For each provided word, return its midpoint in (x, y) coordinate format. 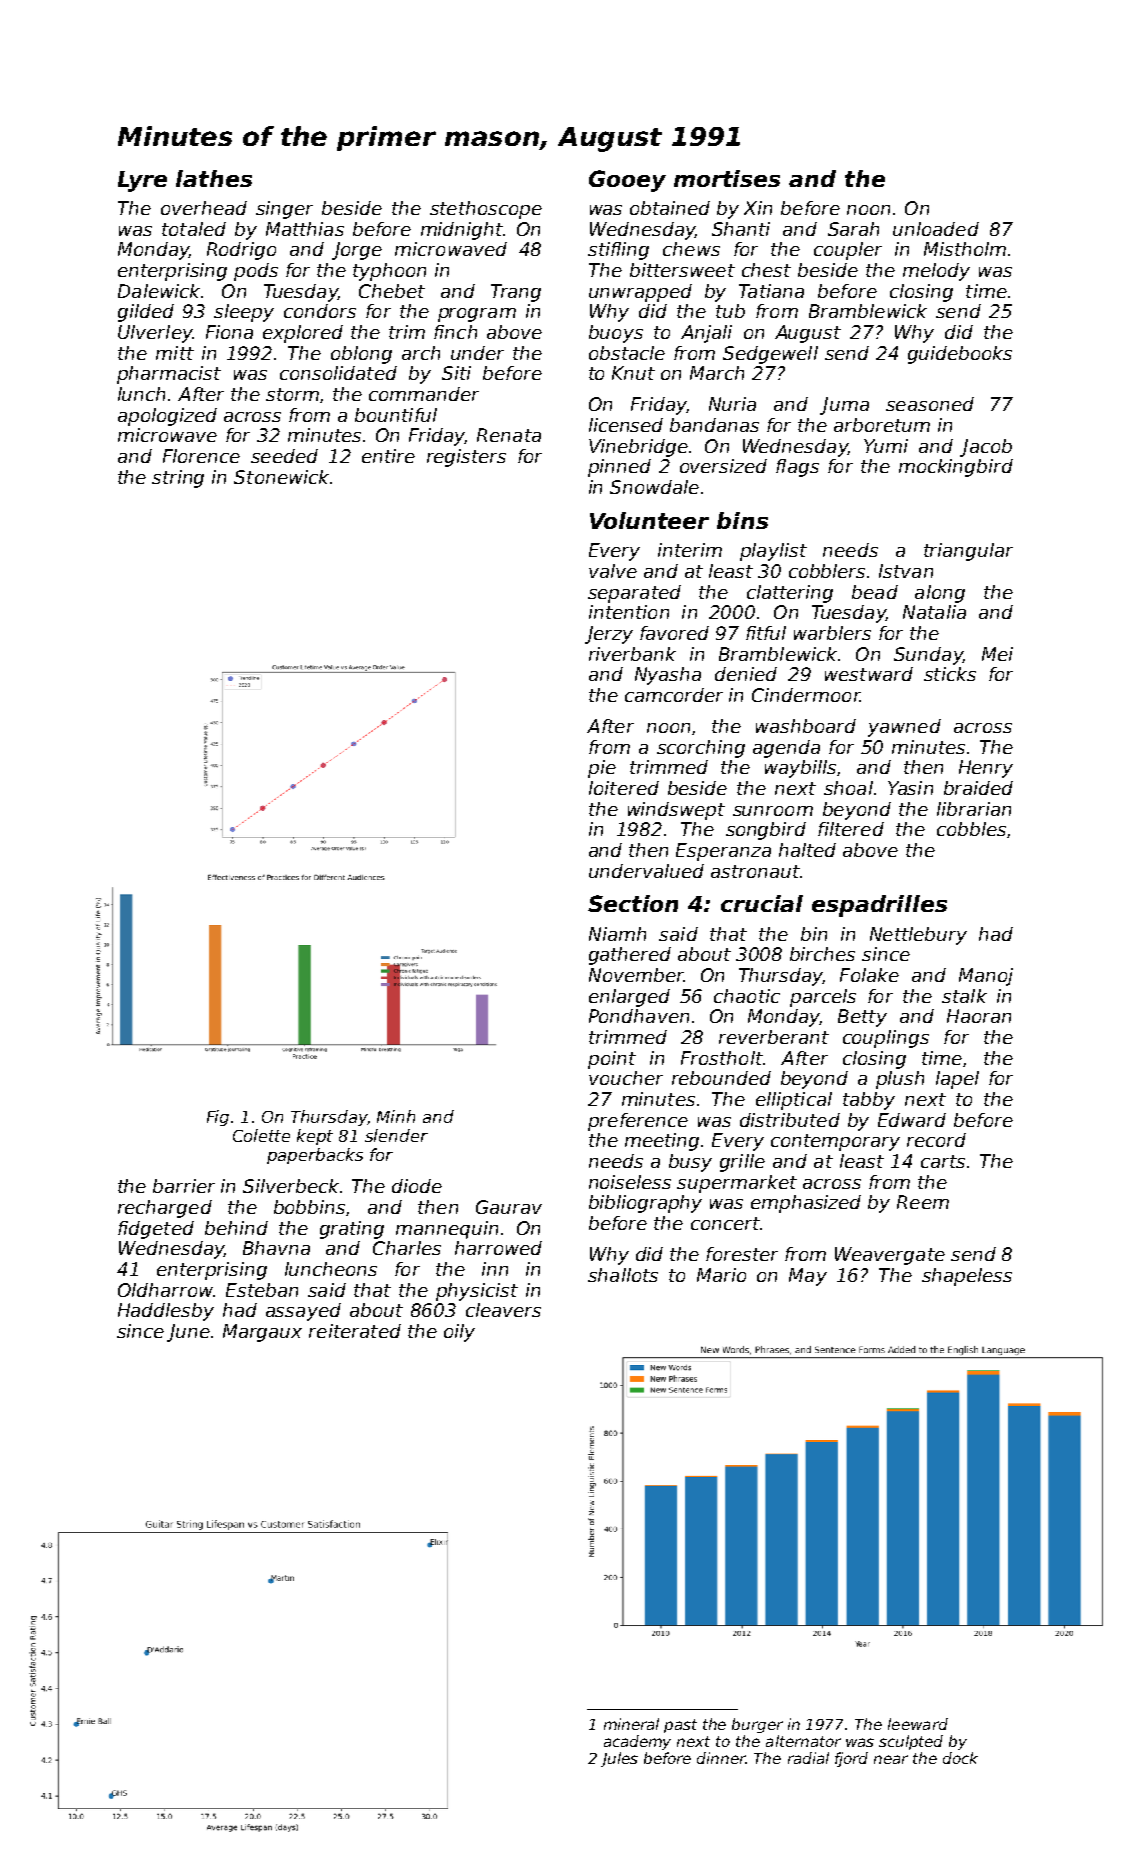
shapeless (967, 1277)
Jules (619, 1759)
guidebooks (960, 355)
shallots (623, 1275)
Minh (396, 1116)
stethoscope (486, 210)
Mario (721, 1275)
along (940, 594)
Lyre (142, 181)
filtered (851, 829)
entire (388, 456)
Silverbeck (291, 1186)
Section (633, 903)
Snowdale (654, 487)
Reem (923, 1202)
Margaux (262, 1333)
